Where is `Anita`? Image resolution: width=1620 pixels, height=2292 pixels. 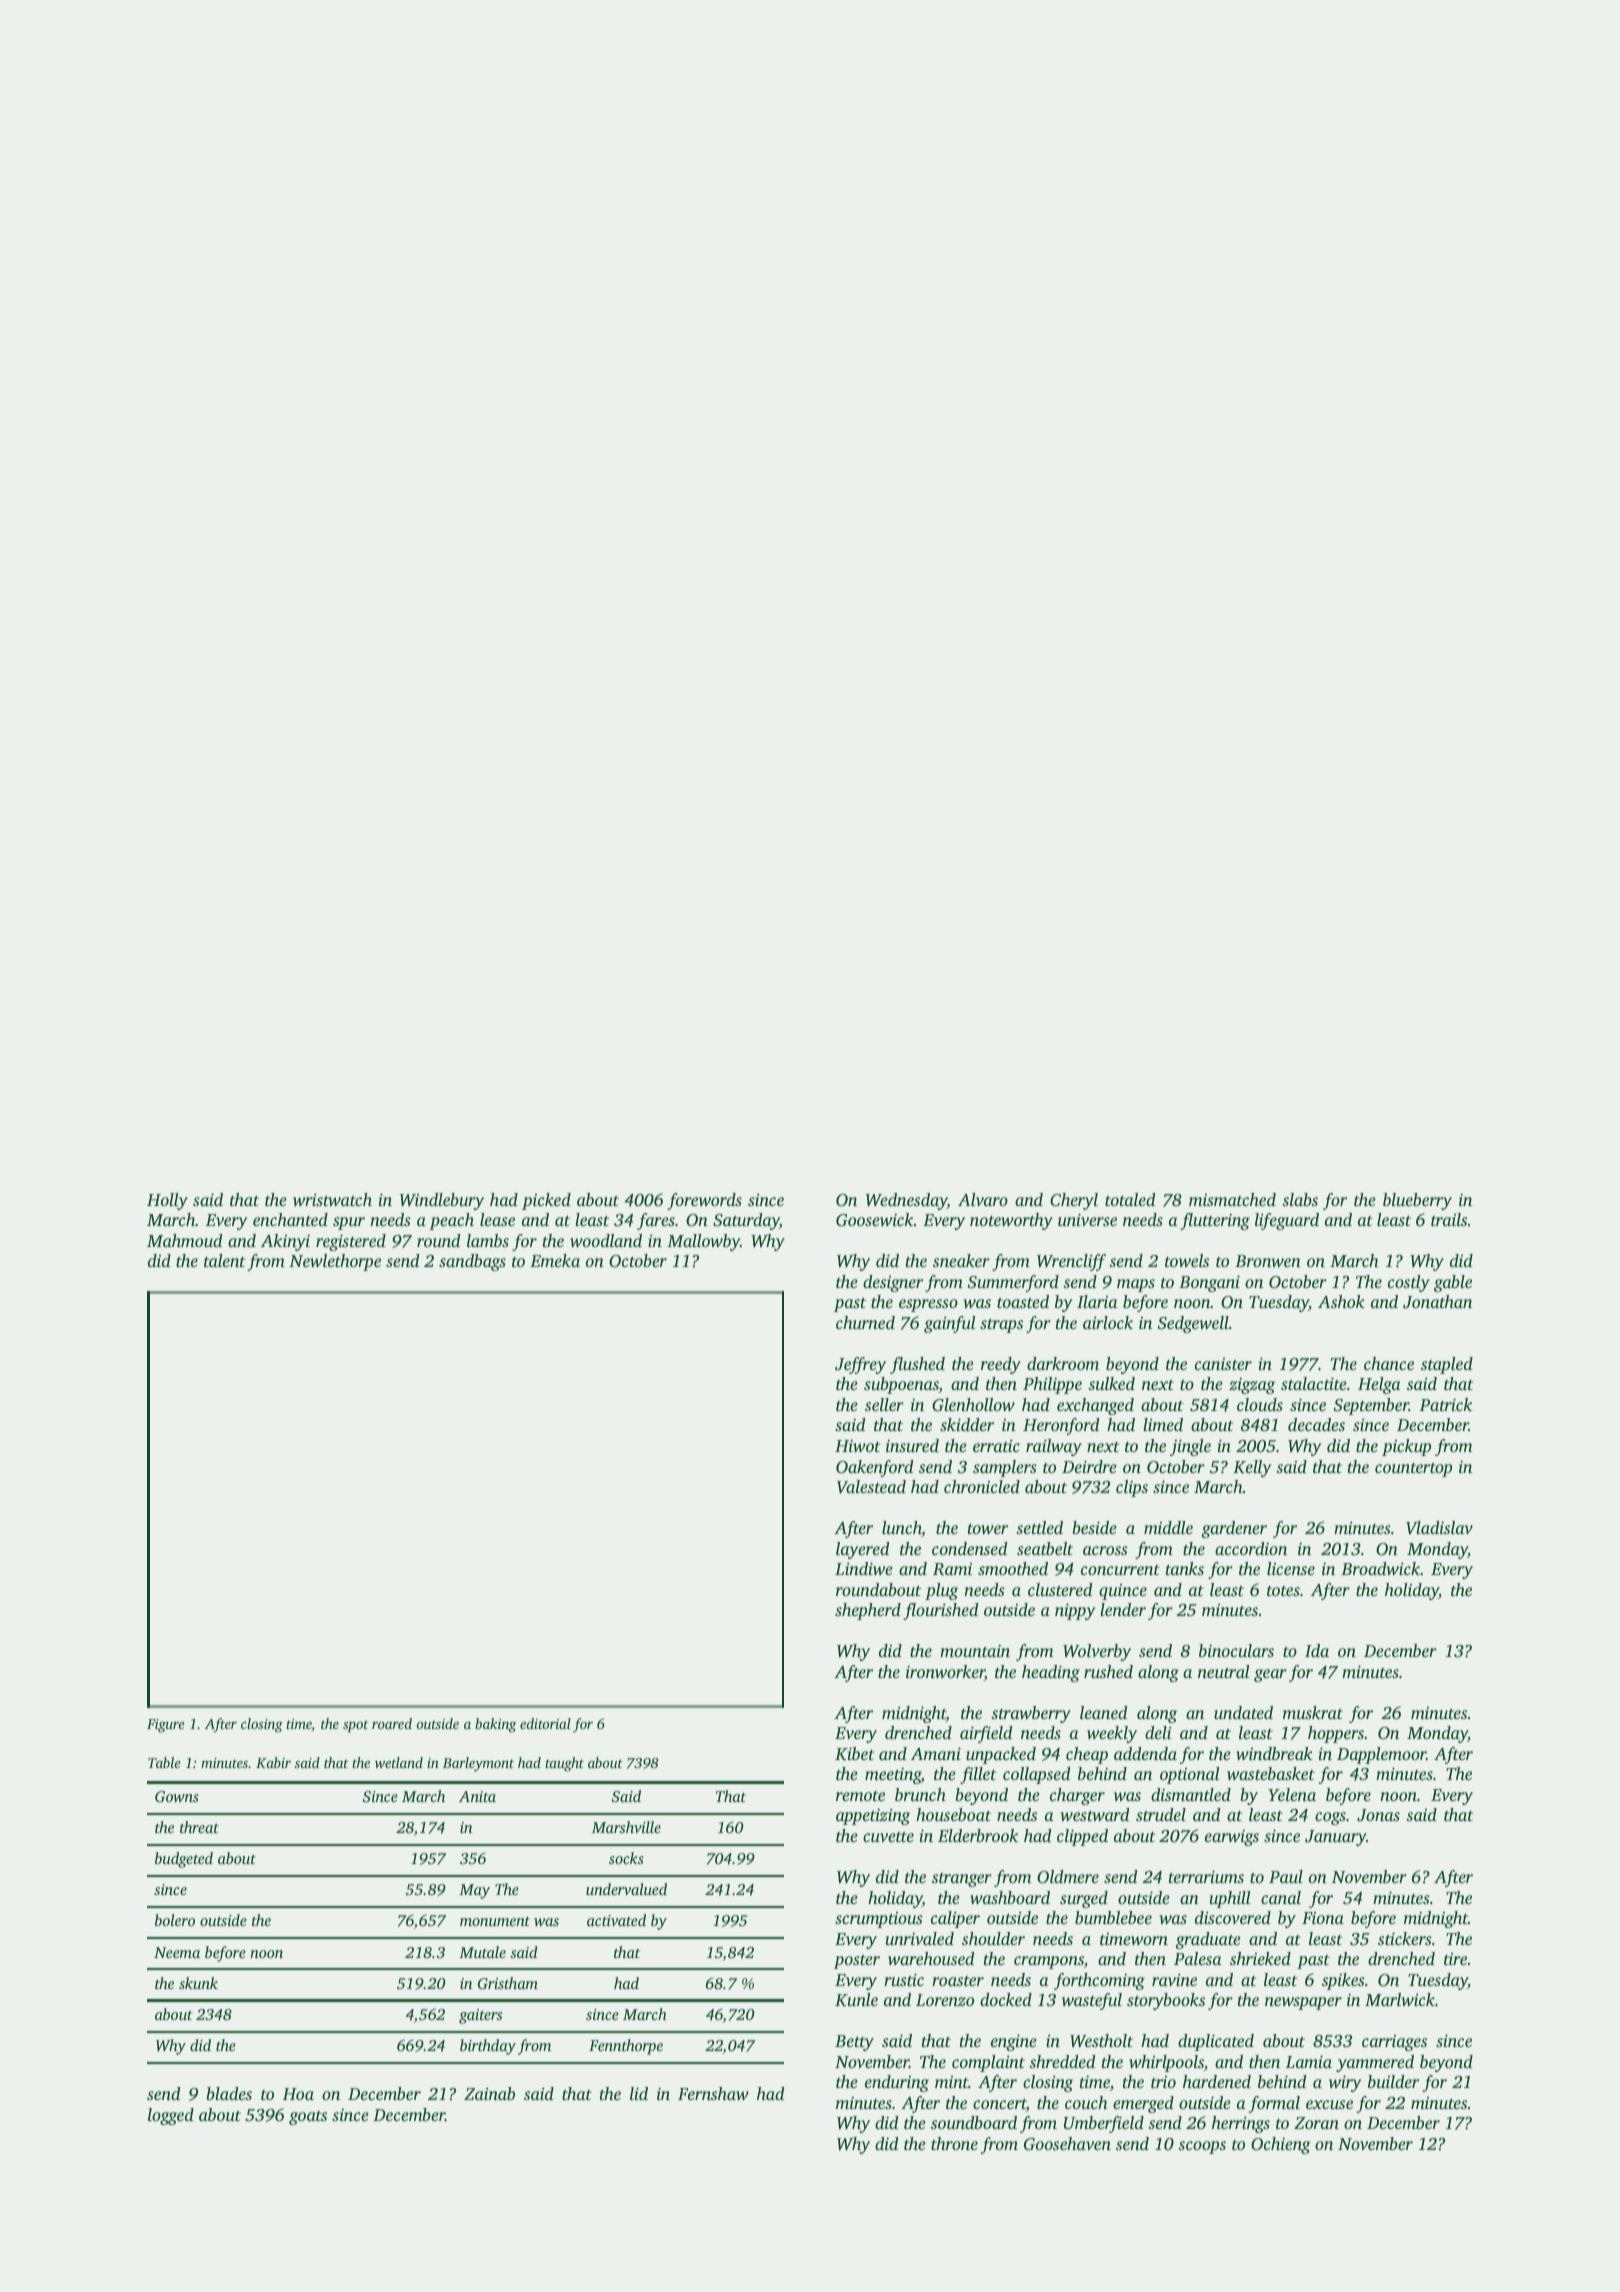
Anita is located at coordinates (477, 1796).
